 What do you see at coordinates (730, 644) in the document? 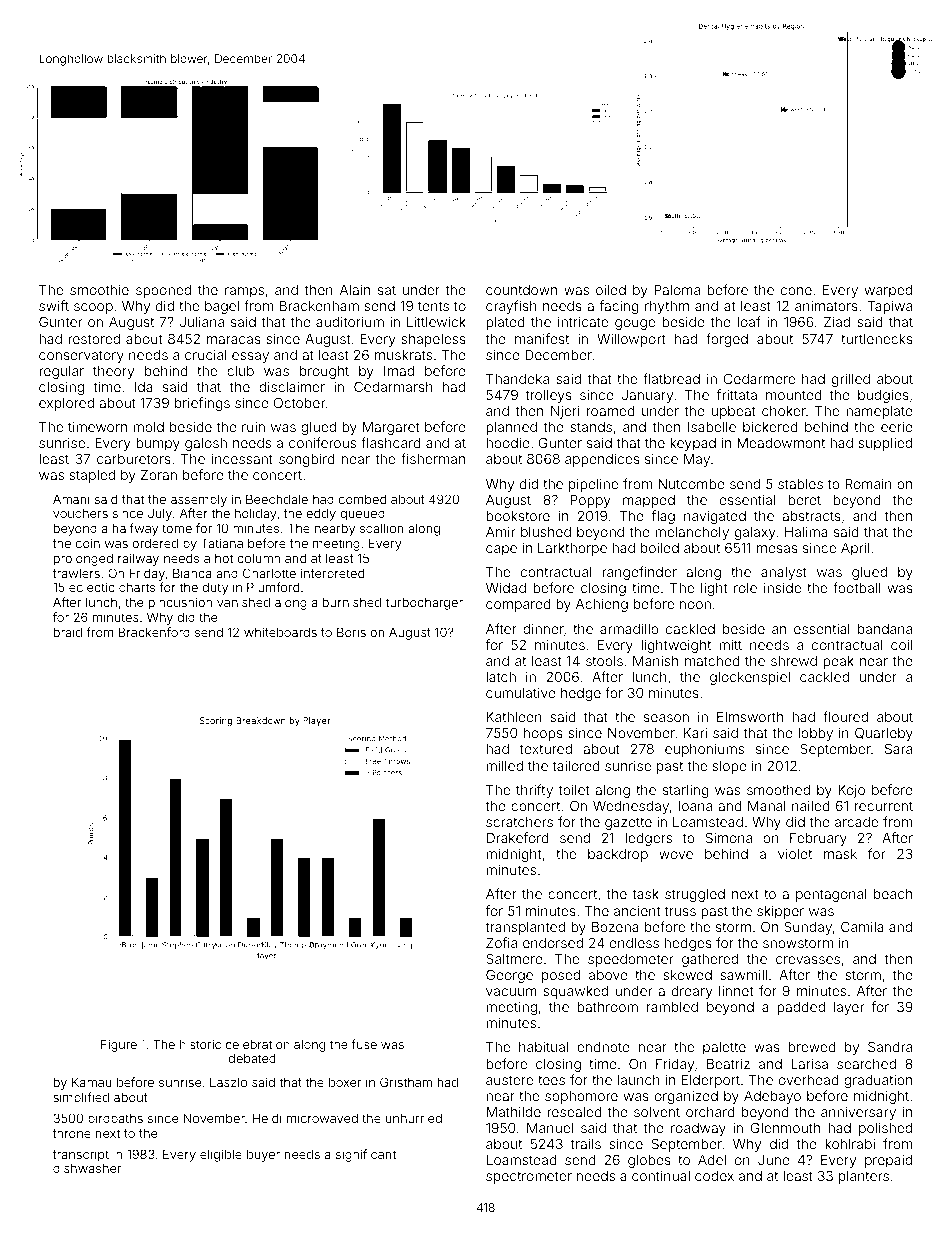
I see `mitt` at bounding box center [730, 644].
